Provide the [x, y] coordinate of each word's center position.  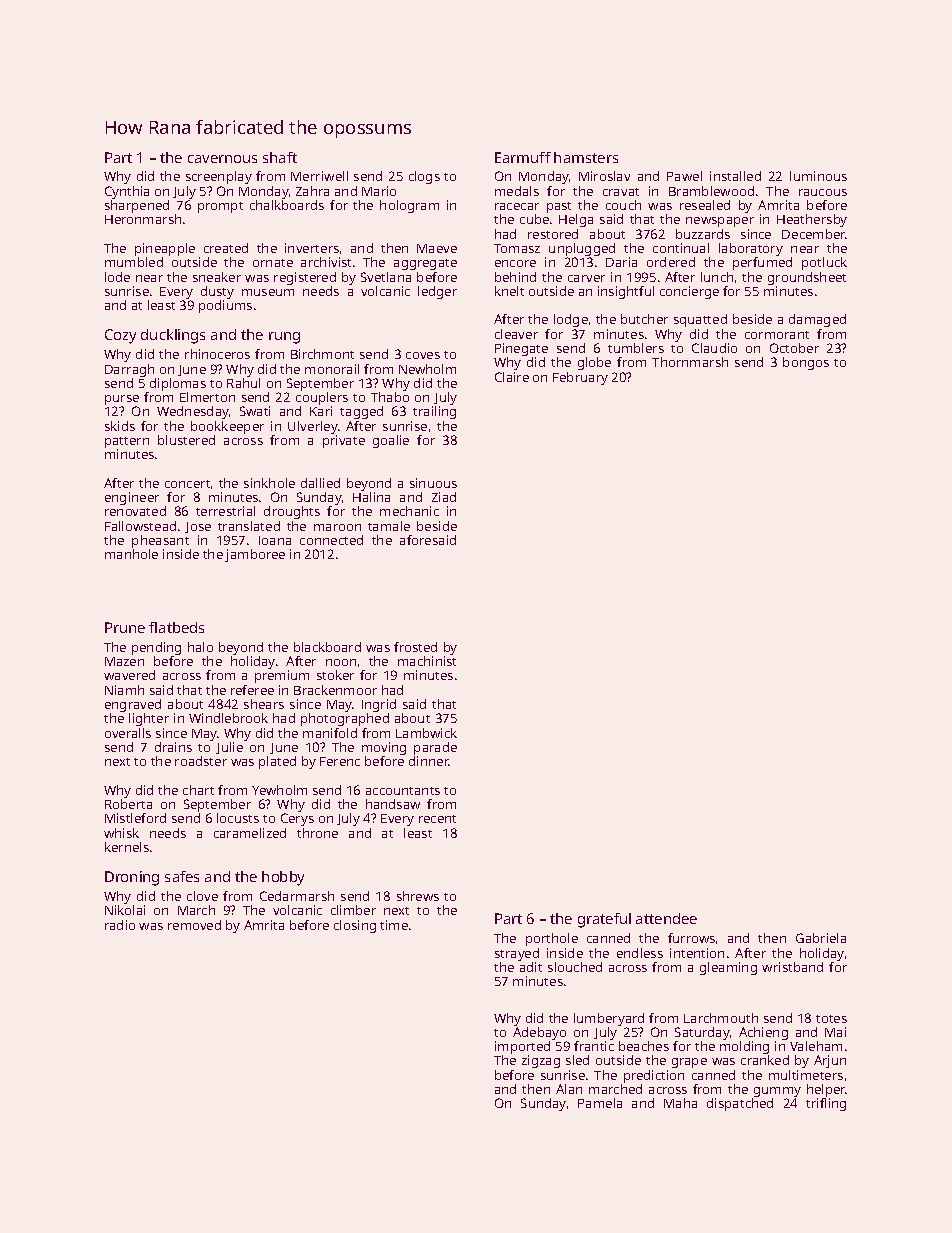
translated [249, 526]
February [580, 378]
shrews [418, 896]
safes [182, 876]
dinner [429, 761]
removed [194, 925]
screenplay [219, 177]
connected [331, 540]
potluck [824, 263]
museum [268, 292]
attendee [666, 918]
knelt [509, 291]
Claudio [714, 348]
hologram [409, 206]
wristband [792, 967]
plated [277, 762]
